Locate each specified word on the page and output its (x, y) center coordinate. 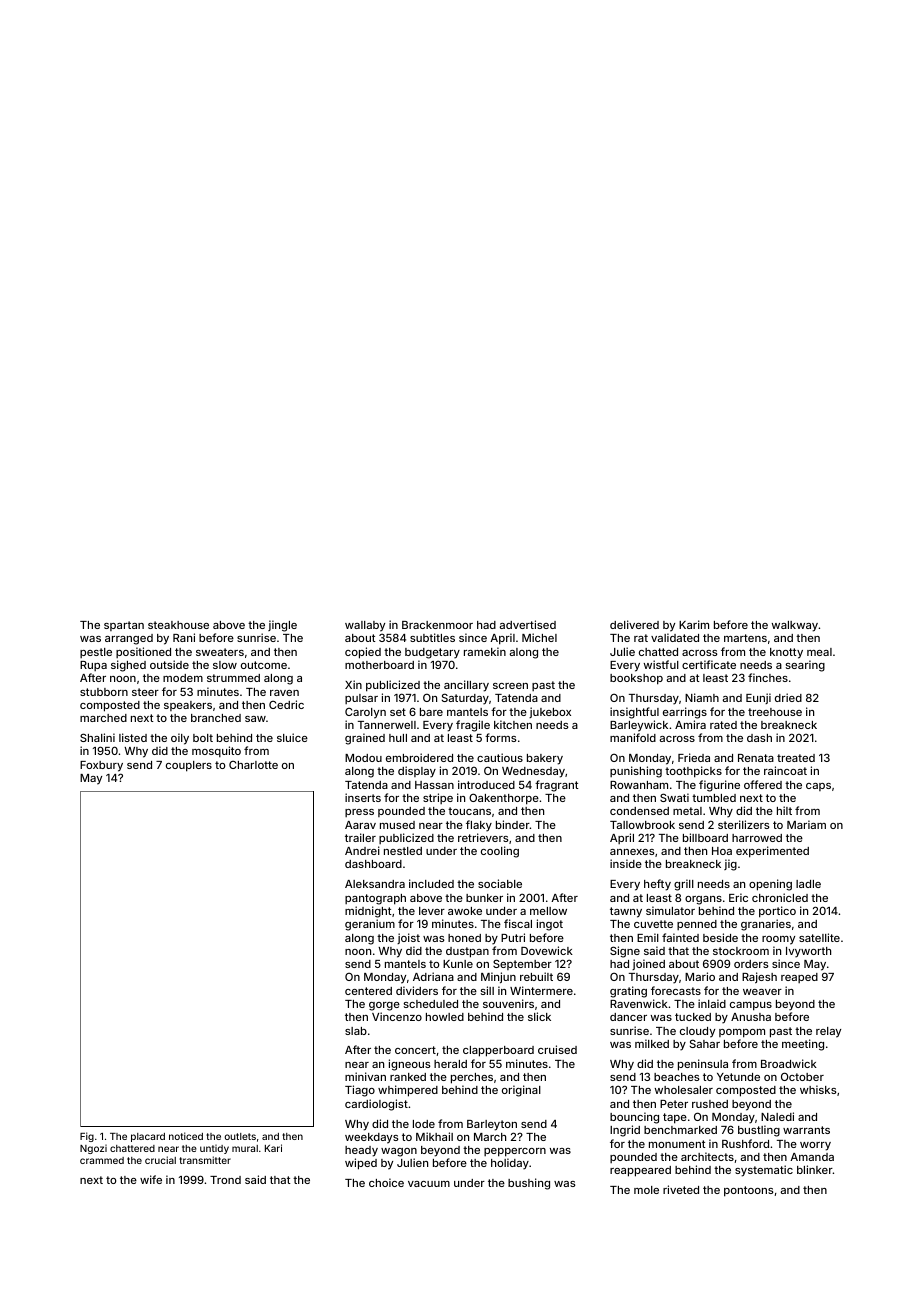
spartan (124, 626)
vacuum (429, 1184)
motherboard (379, 665)
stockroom (741, 951)
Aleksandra (375, 884)
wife (151, 1179)
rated (723, 725)
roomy (778, 940)
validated (675, 637)
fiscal (518, 923)
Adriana (433, 976)
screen (510, 686)
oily (180, 739)
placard (148, 1137)
